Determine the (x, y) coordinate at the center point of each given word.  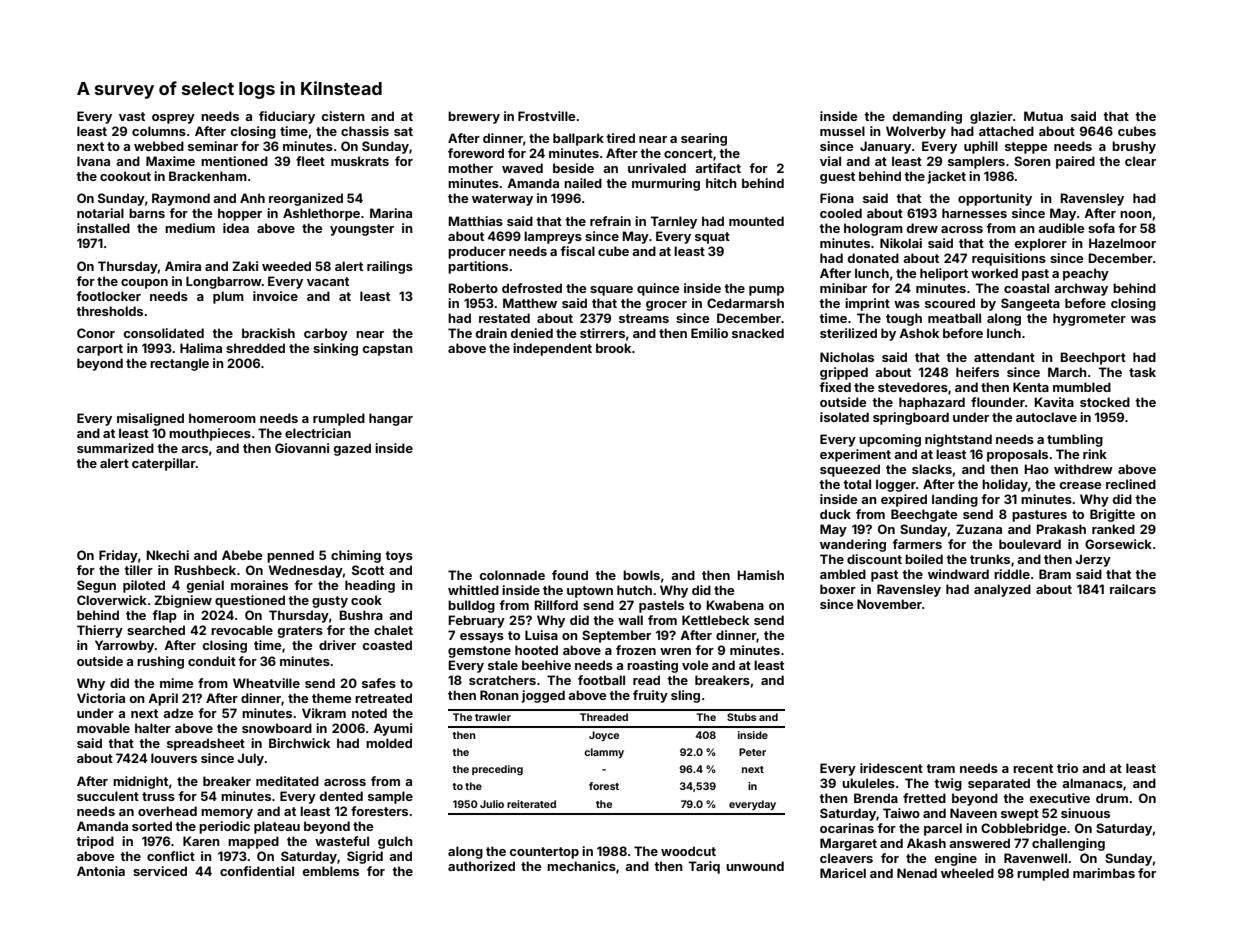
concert (688, 153)
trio (1067, 768)
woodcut (688, 851)
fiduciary (287, 117)
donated (873, 258)
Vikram (324, 713)
